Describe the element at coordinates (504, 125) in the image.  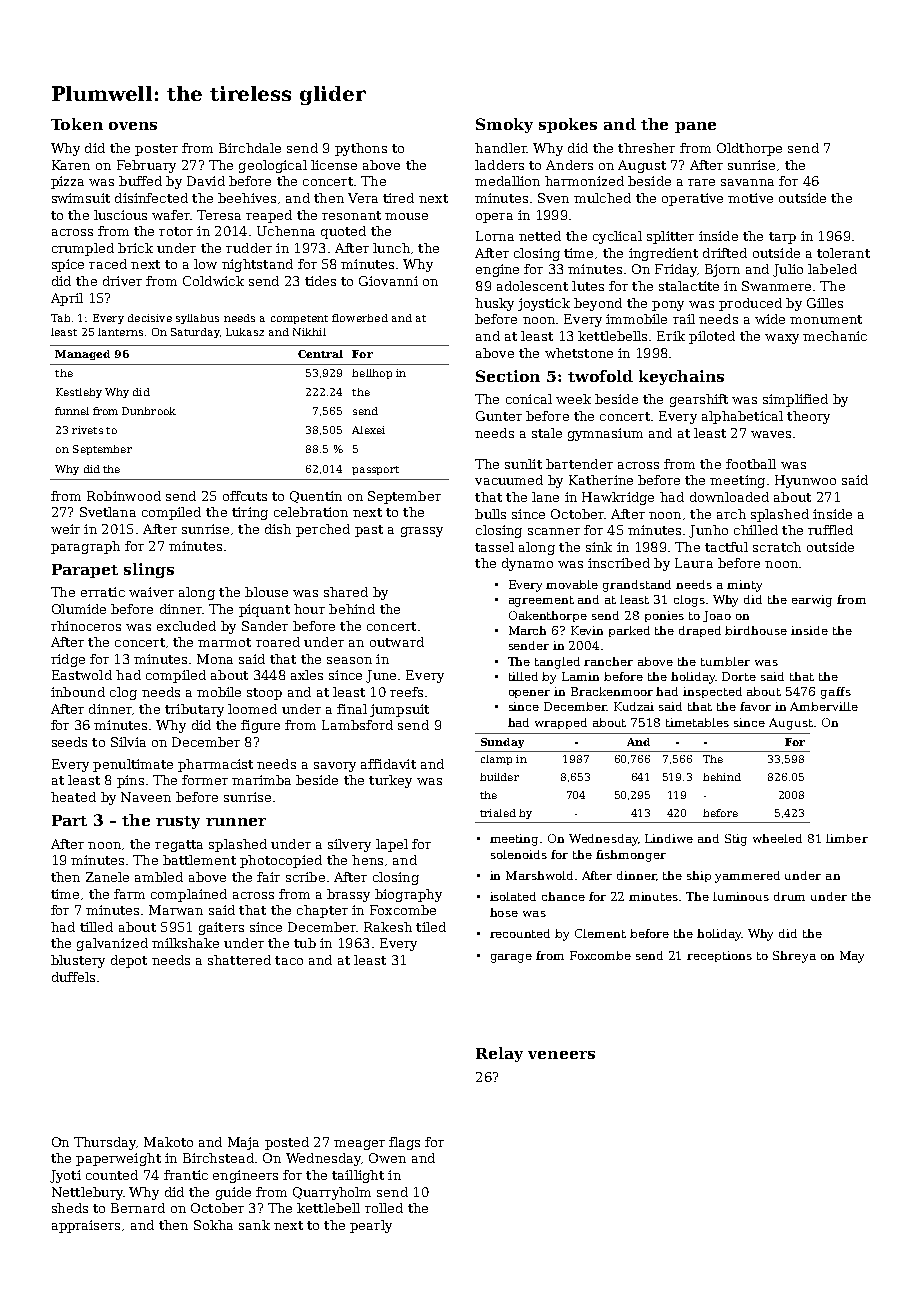
I see `Smoky` at that location.
